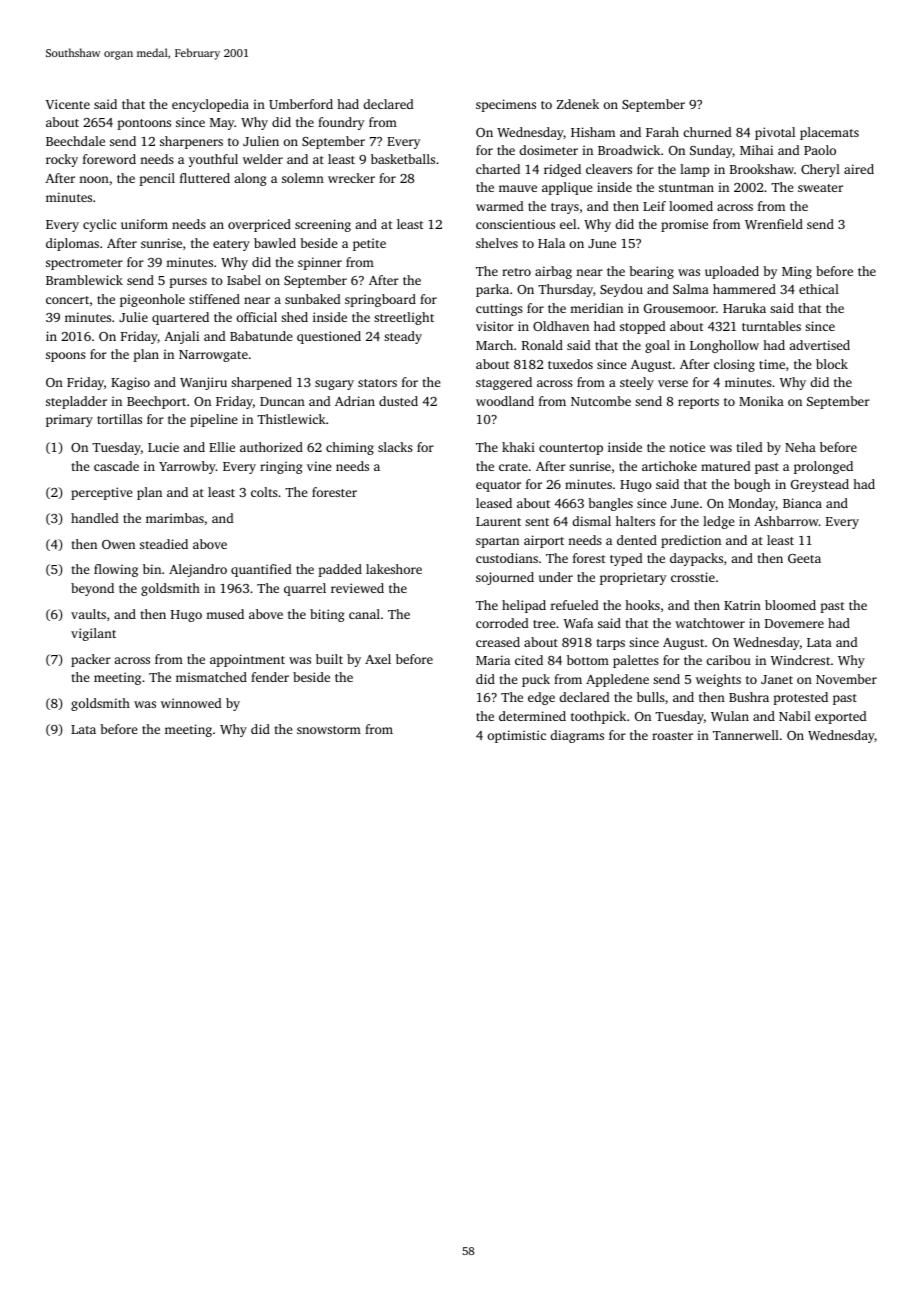  What do you see at coordinates (571, 449) in the screenshot?
I see `countertop` at bounding box center [571, 449].
